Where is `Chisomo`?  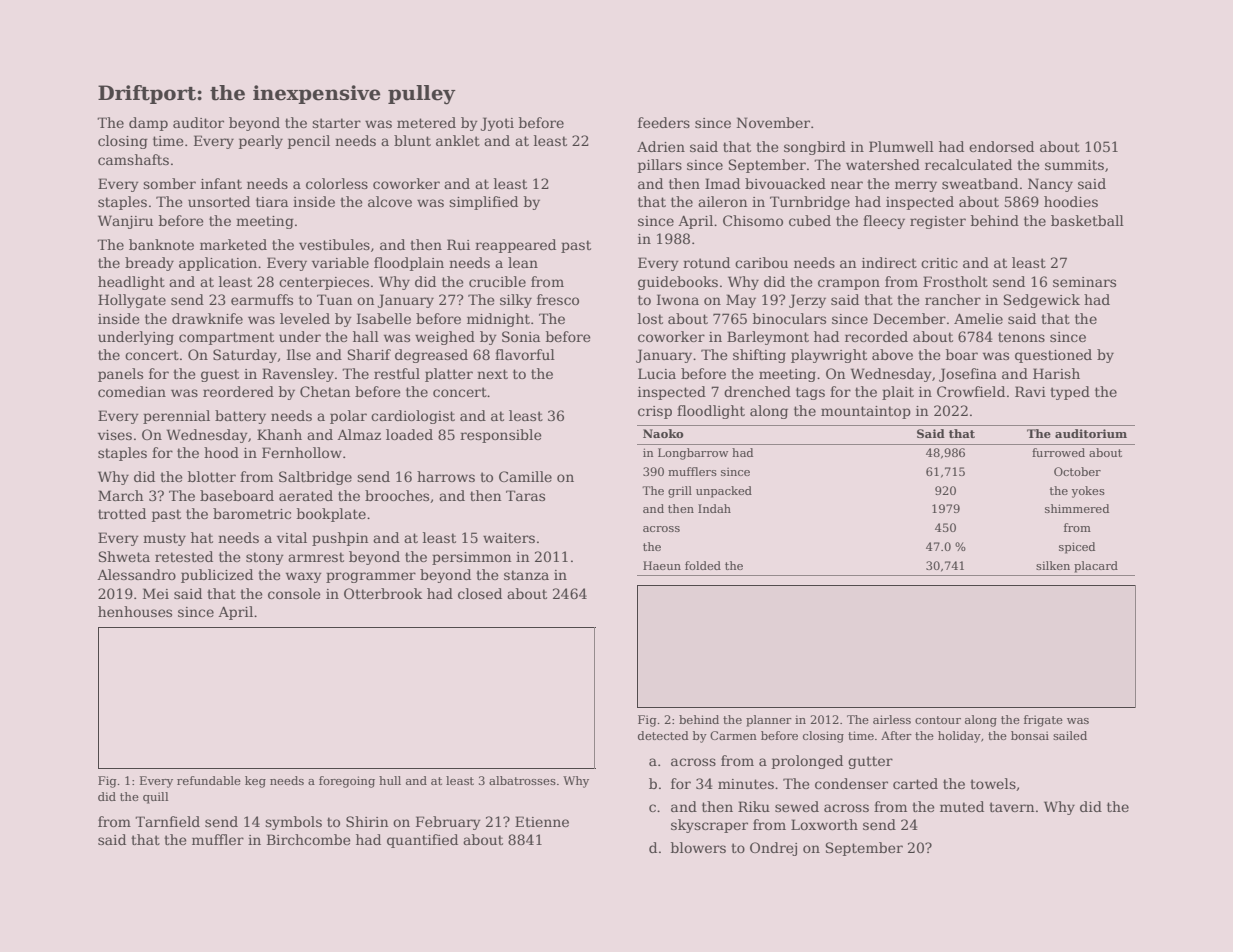
Chisomo is located at coordinates (753, 220).
